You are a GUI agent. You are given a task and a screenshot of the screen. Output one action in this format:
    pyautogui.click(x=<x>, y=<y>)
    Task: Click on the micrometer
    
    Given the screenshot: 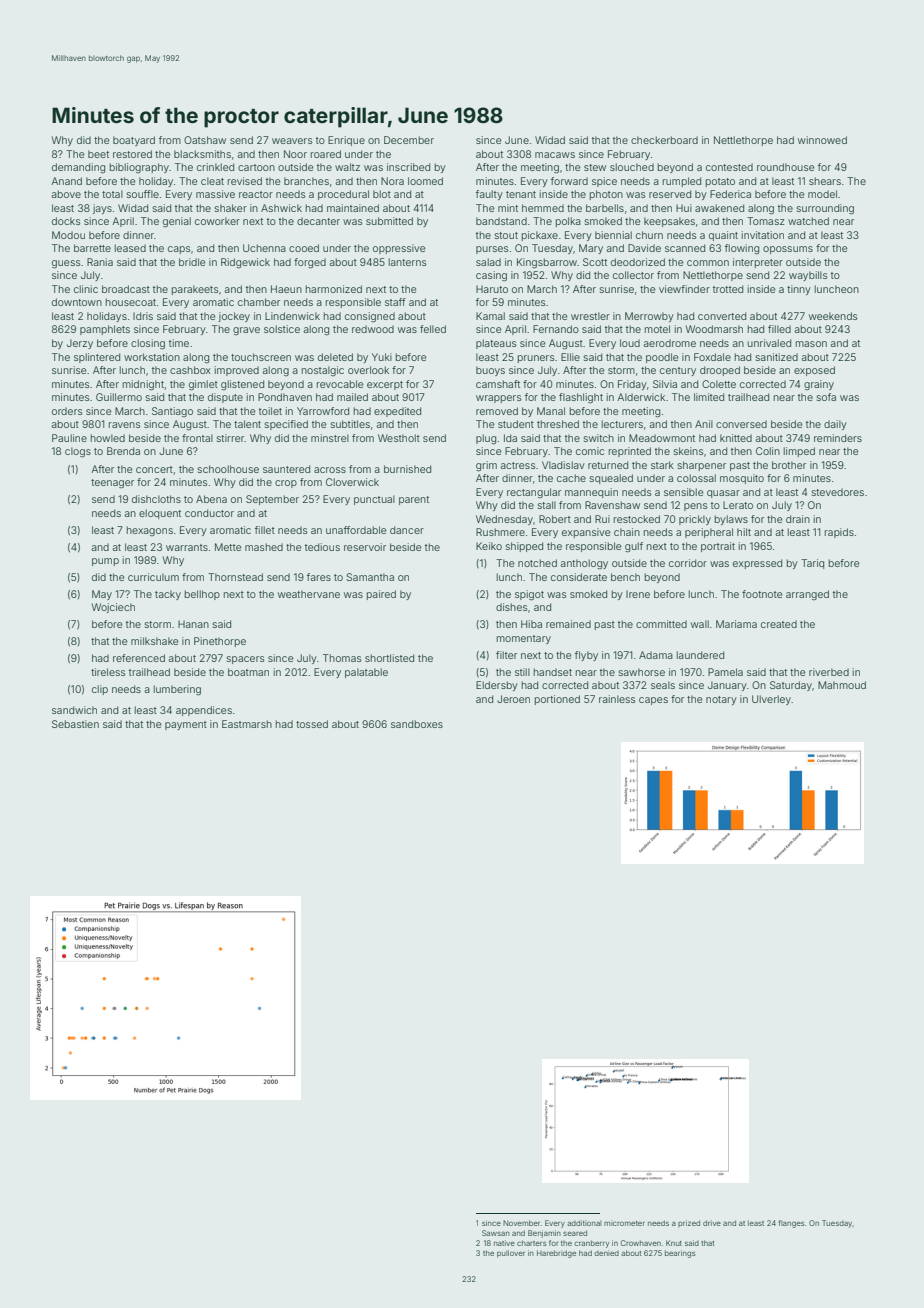 What is the action you would take?
    pyautogui.click(x=624, y=1223)
